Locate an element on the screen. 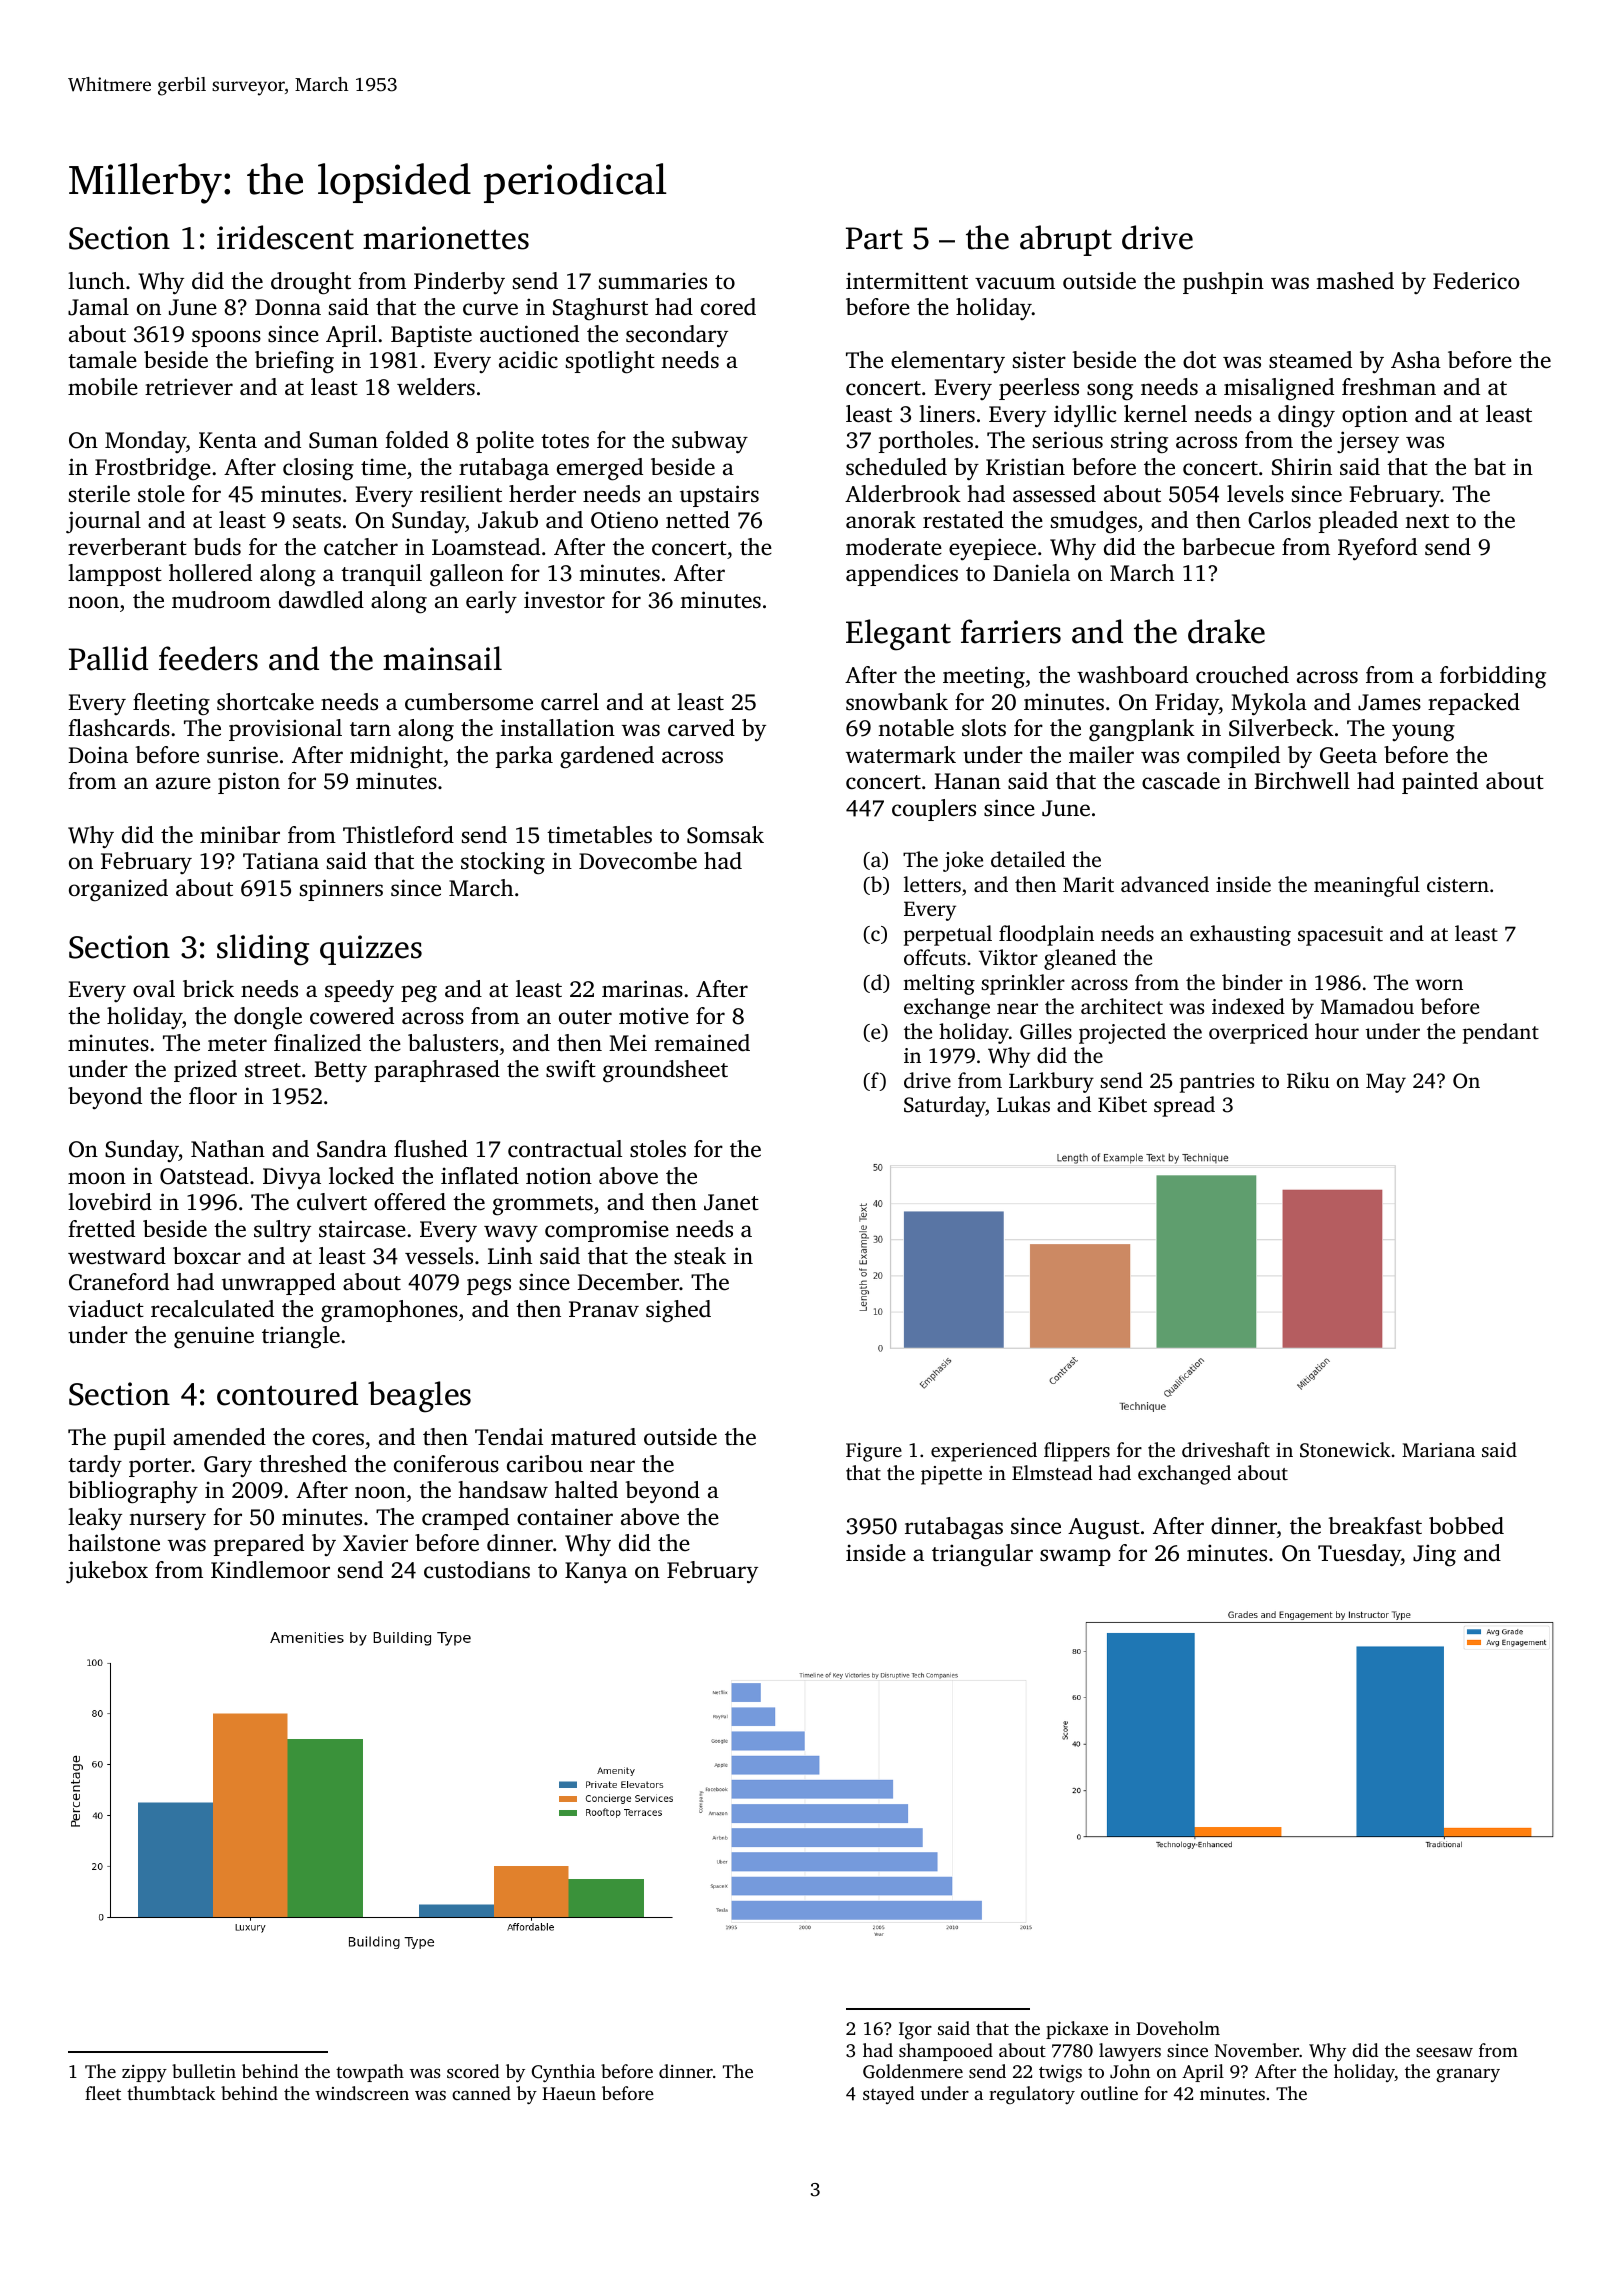 The width and height of the screenshot is (1620, 2292). cistern is located at coordinates (1458, 884).
